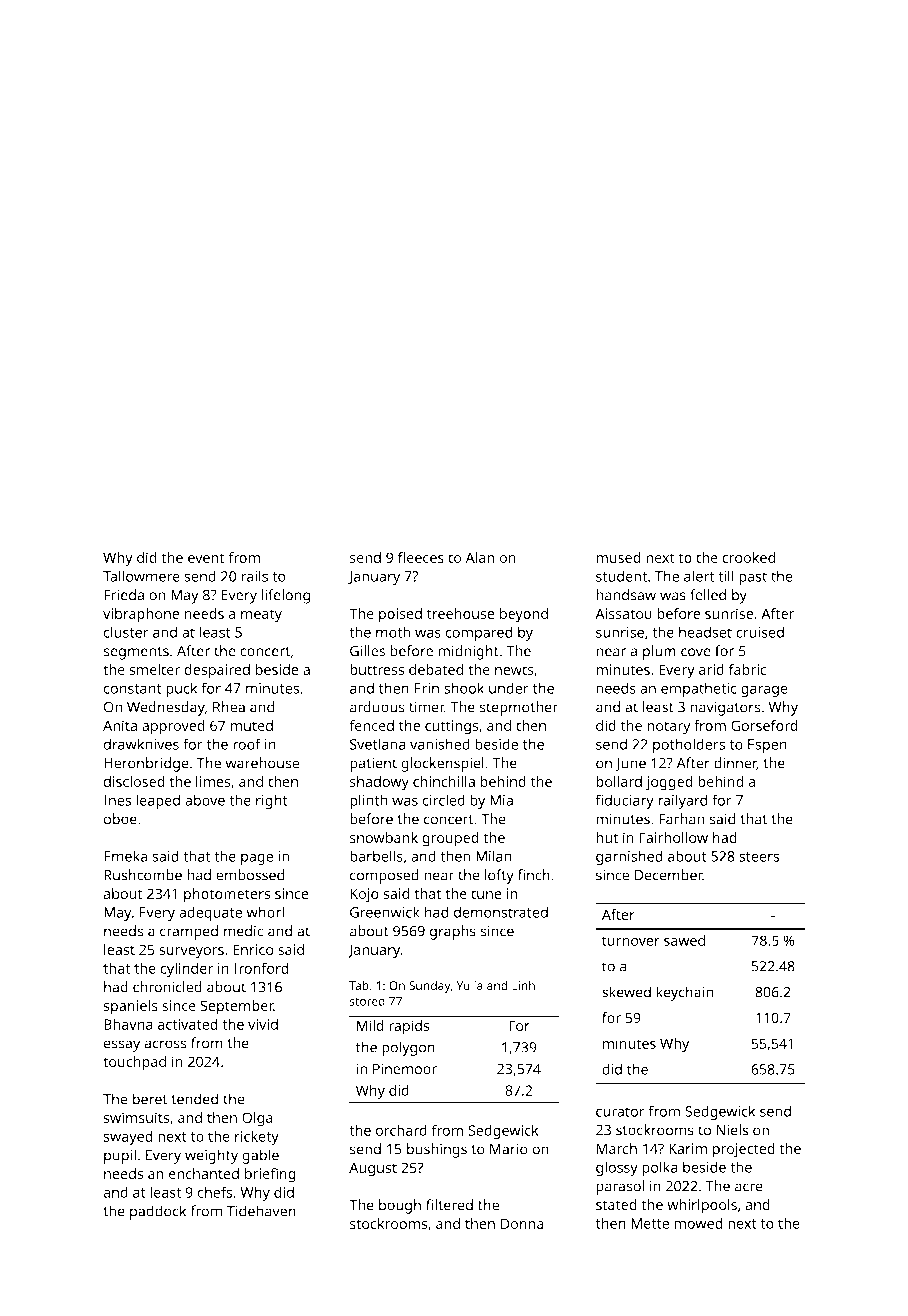 Image resolution: width=908 pixels, height=1316 pixels. What do you see at coordinates (522, 1223) in the document?
I see `Donna` at bounding box center [522, 1223].
